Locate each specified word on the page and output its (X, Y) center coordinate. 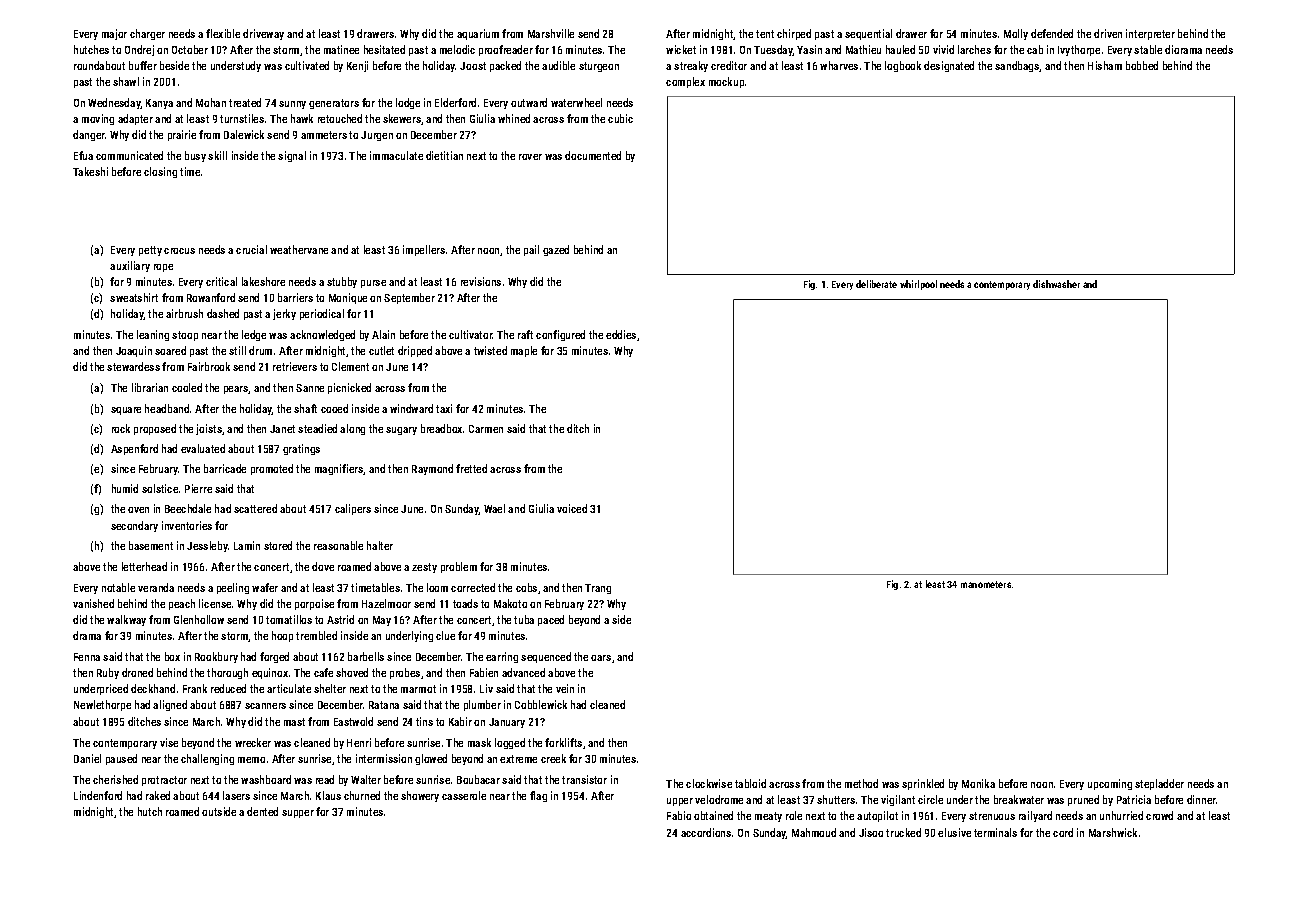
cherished (115, 779)
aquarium (478, 34)
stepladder (1159, 784)
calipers (353, 509)
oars (601, 658)
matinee (341, 49)
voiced (572, 508)
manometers (986, 584)
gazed (556, 250)
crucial (251, 249)
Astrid (340, 619)
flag (538, 796)
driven (1108, 33)
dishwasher (1056, 284)
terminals (995, 832)
